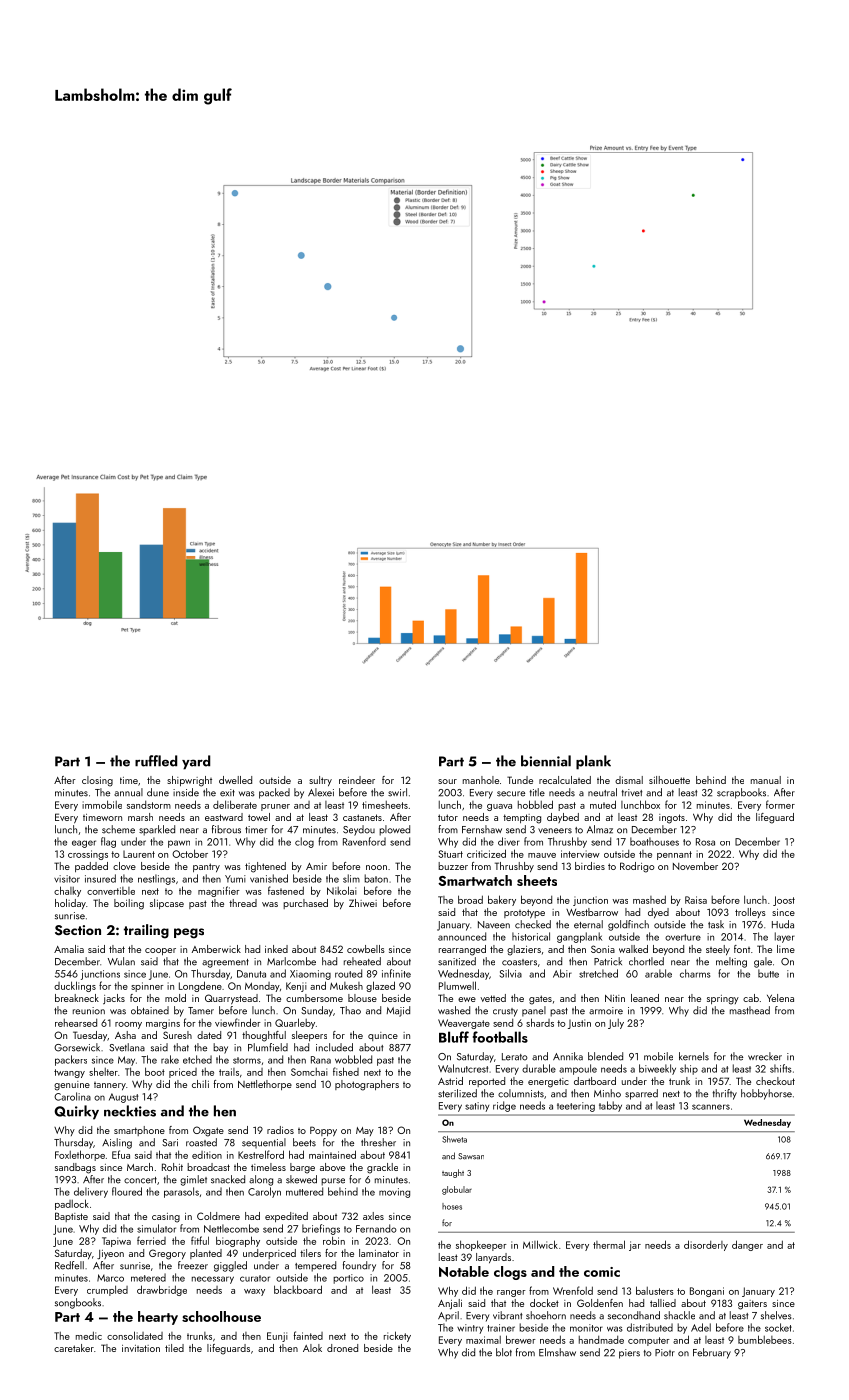 This screenshot has height=1400, width=849. What do you see at coordinates (775, 1081) in the screenshot?
I see `checkout` at bounding box center [775, 1081].
